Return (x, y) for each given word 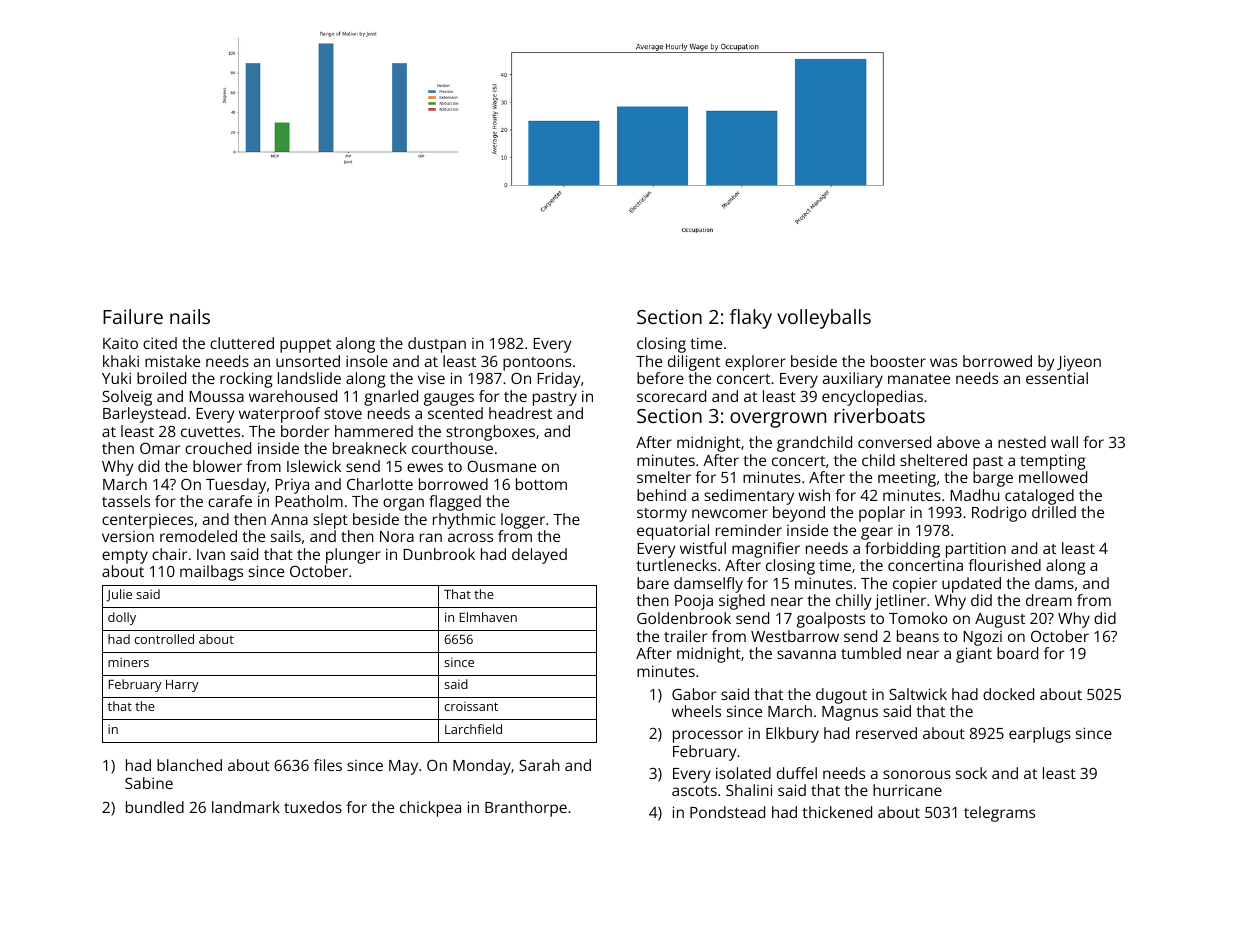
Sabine (149, 783)
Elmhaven (488, 617)
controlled (164, 639)
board (1017, 653)
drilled (1054, 512)
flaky (751, 319)
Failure (133, 316)
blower (217, 466)
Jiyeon (1079, 363)
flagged (455, 503)
